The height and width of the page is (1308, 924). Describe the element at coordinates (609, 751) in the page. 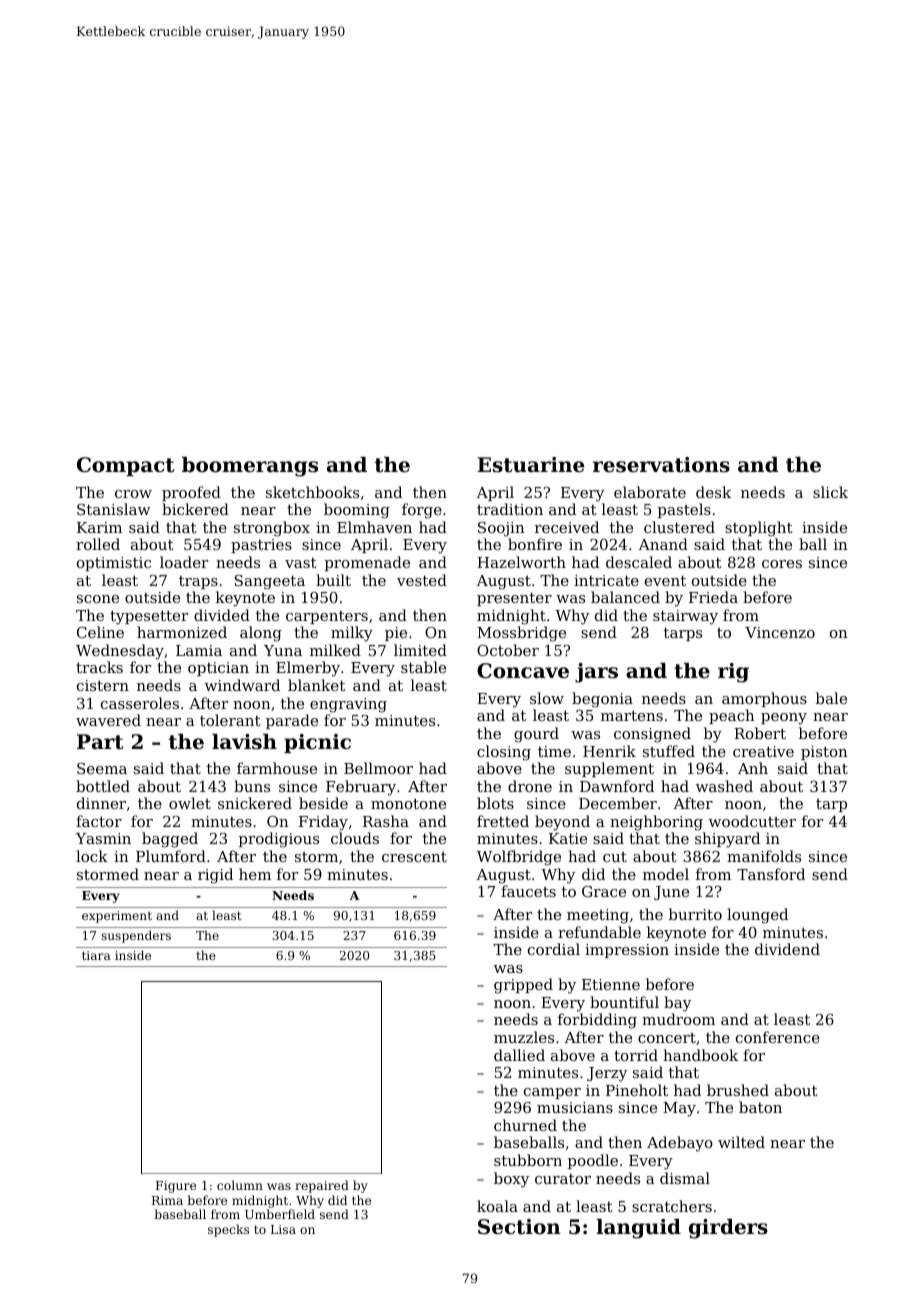

I see `Henrik` at that location.
